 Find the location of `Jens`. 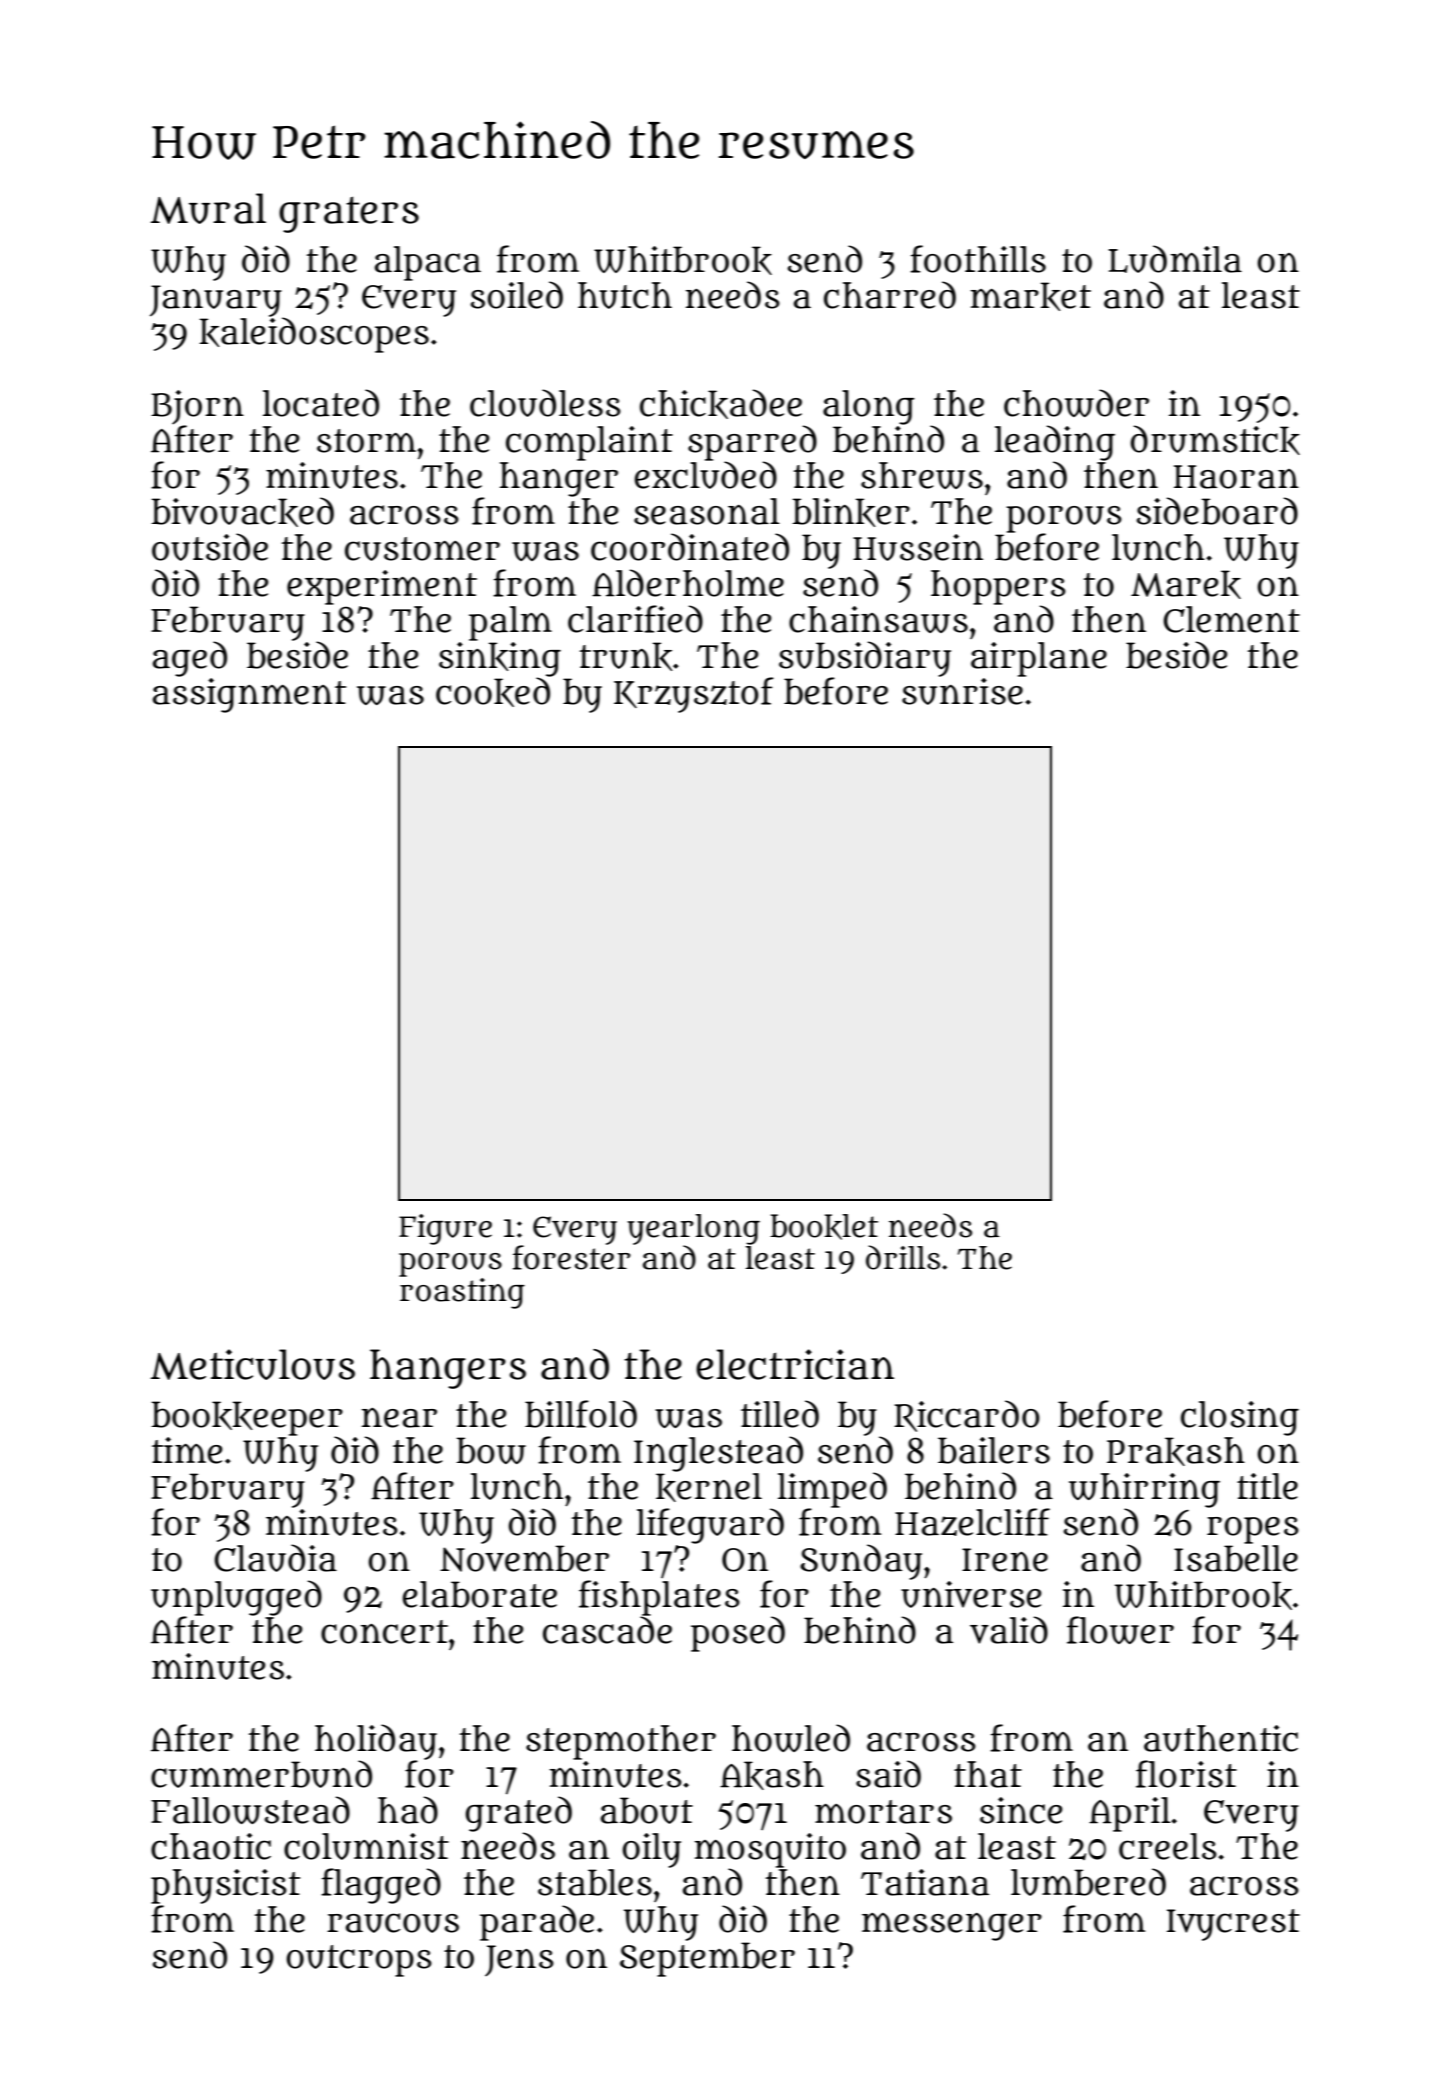

Jens is located at coordinates (519, 1960).
